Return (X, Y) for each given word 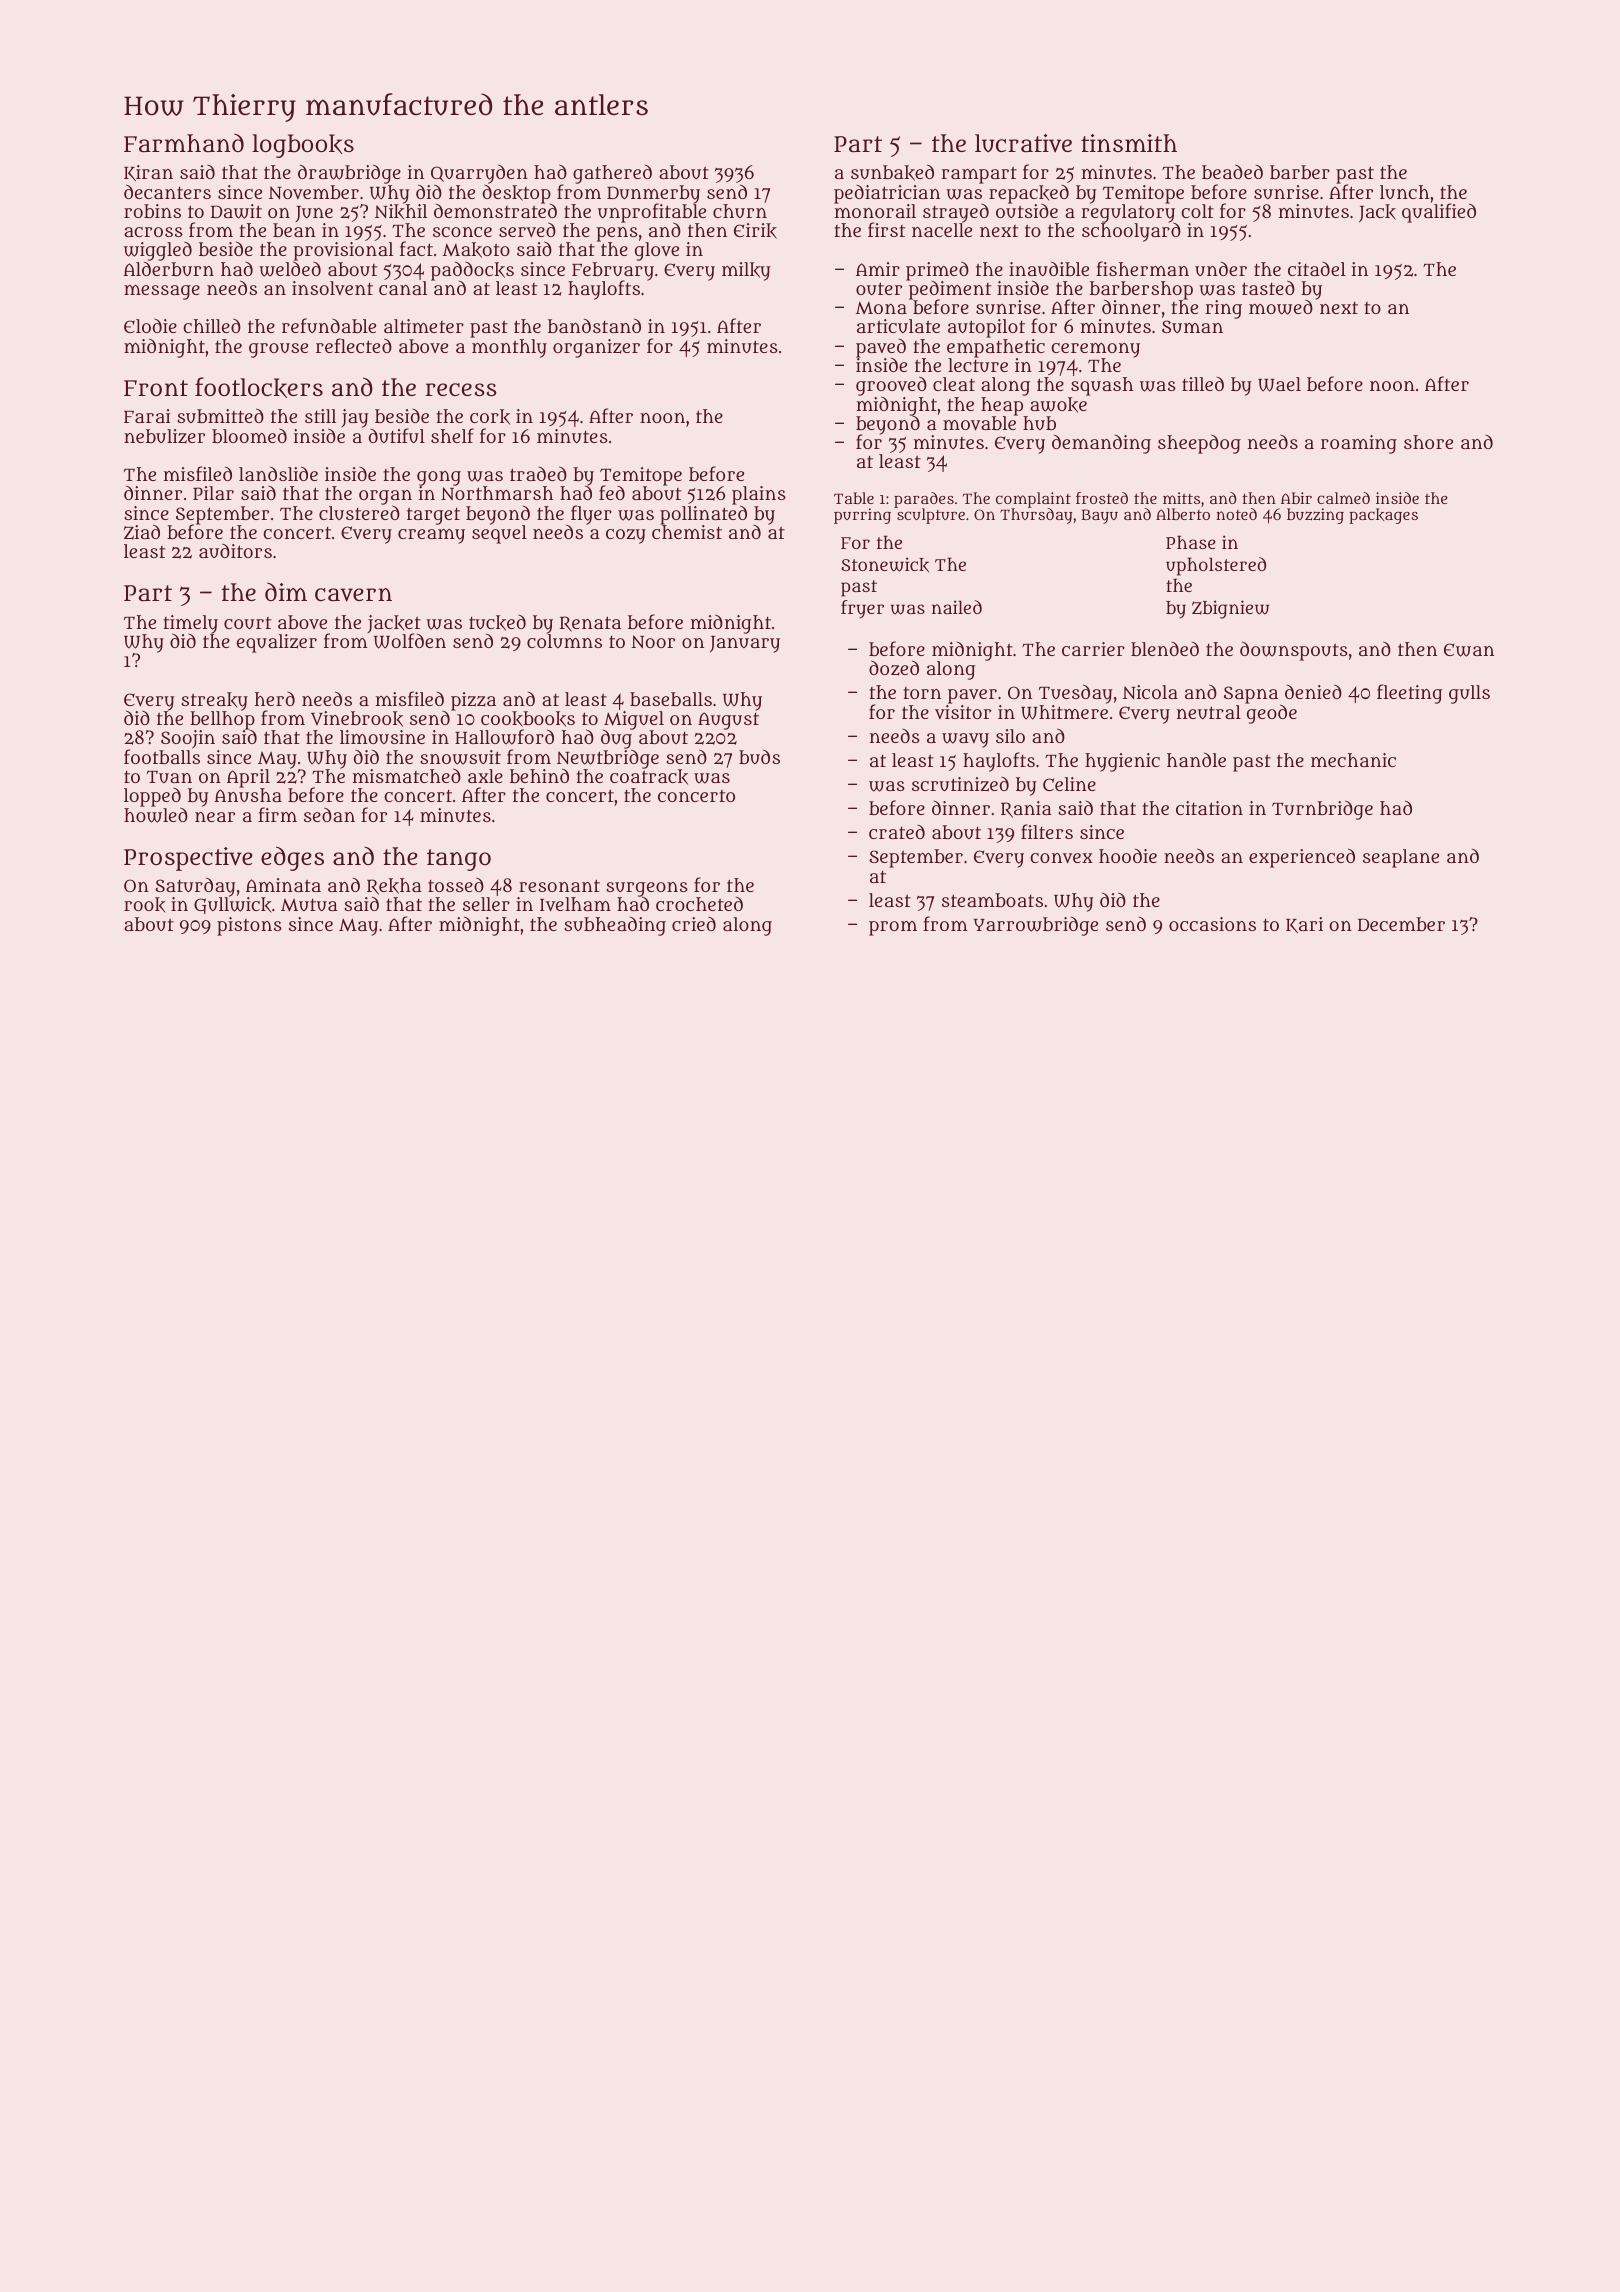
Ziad (142, 532)
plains (759, 496)
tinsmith (1129, 143)
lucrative (1023, 143)
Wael (1279, 384)
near (215, 817)
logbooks (303, 146)
